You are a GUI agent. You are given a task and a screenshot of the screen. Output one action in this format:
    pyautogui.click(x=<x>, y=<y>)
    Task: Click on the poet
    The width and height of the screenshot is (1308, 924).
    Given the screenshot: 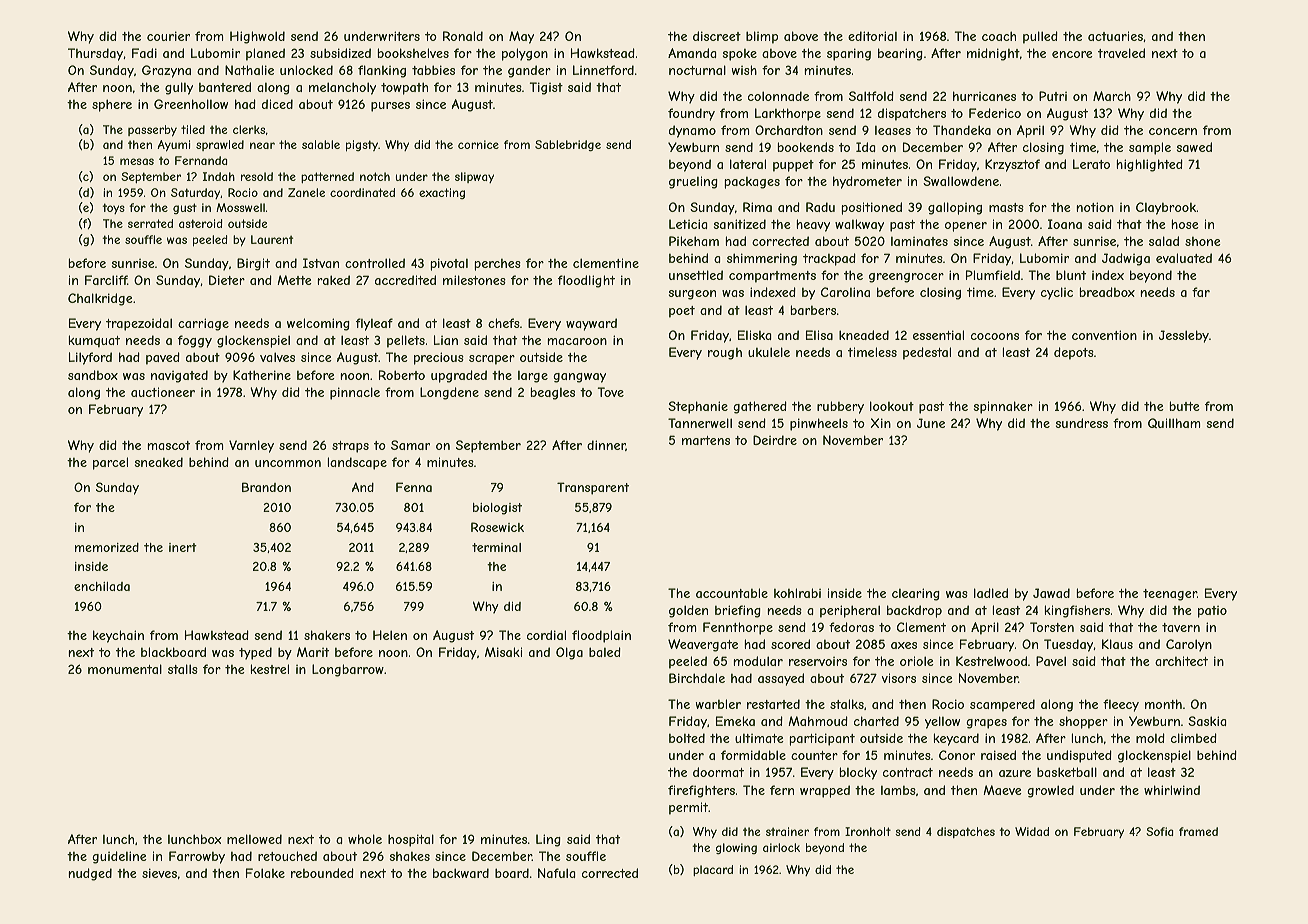 What is the action you would take?
    pyautogui.click(x=682, y=312)
